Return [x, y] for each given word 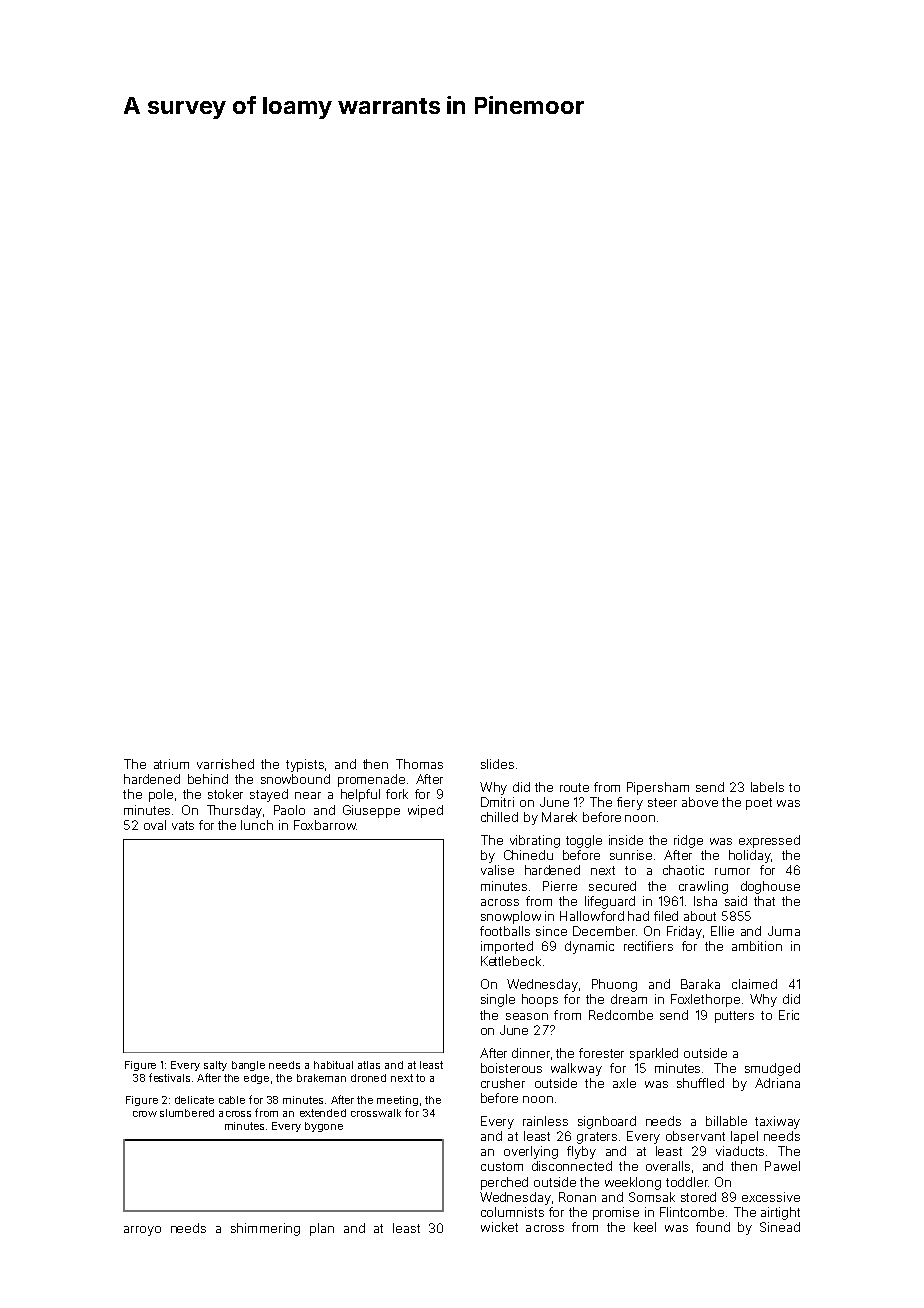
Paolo [289, 810]
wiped [425, 811]
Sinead [780, 1227]
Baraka [700, 984]
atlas [369, 1065]
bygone [324, 1127]
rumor [732, 871]
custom [502, 1166]
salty [215, 1066]
